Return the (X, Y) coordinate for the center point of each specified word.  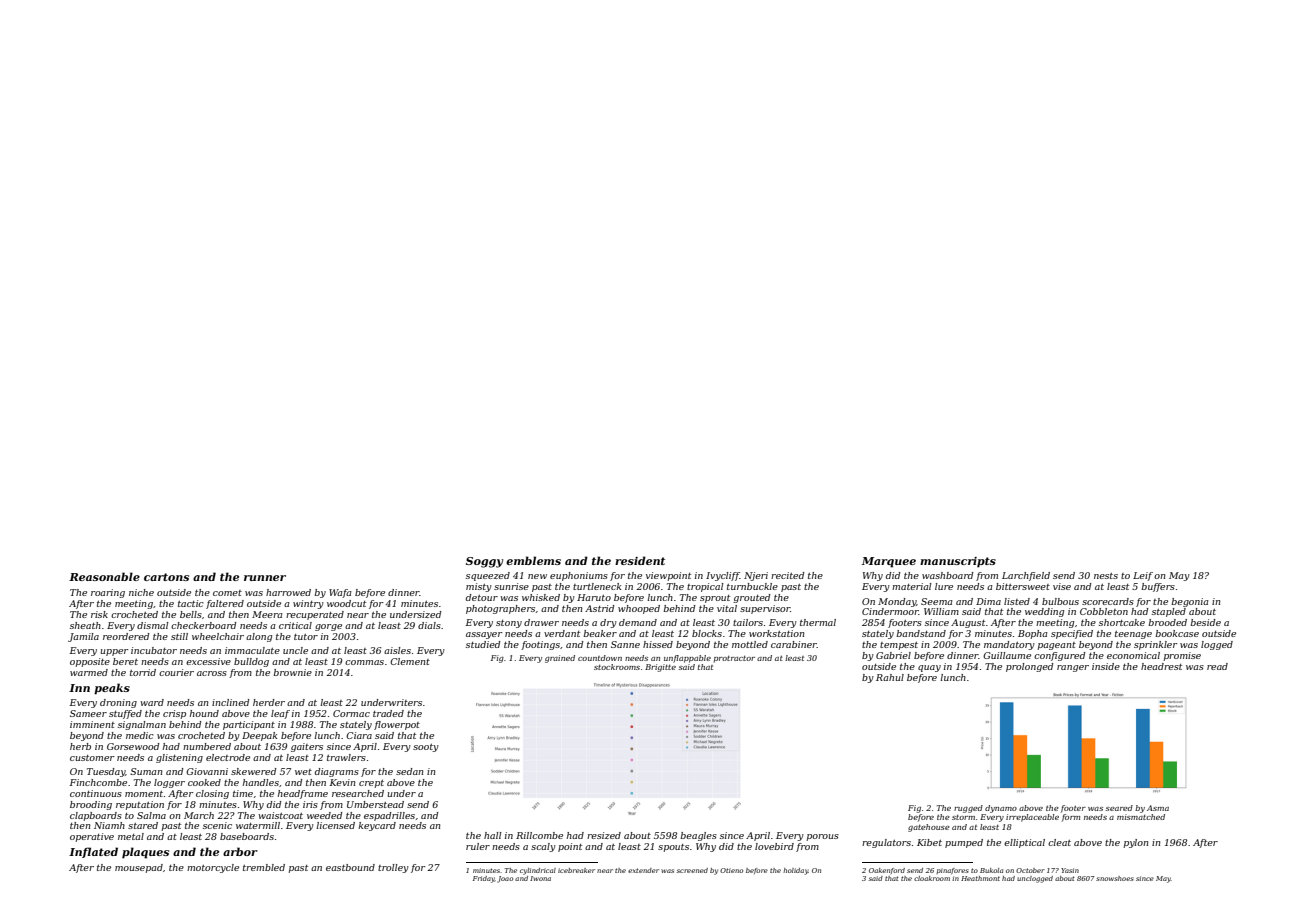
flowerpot (397, 725)
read (1217, 666)
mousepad (139, 868)
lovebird (774, 846)
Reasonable (104, 576)
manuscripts (958, 562)
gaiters (307, 747)
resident (640, 560)
